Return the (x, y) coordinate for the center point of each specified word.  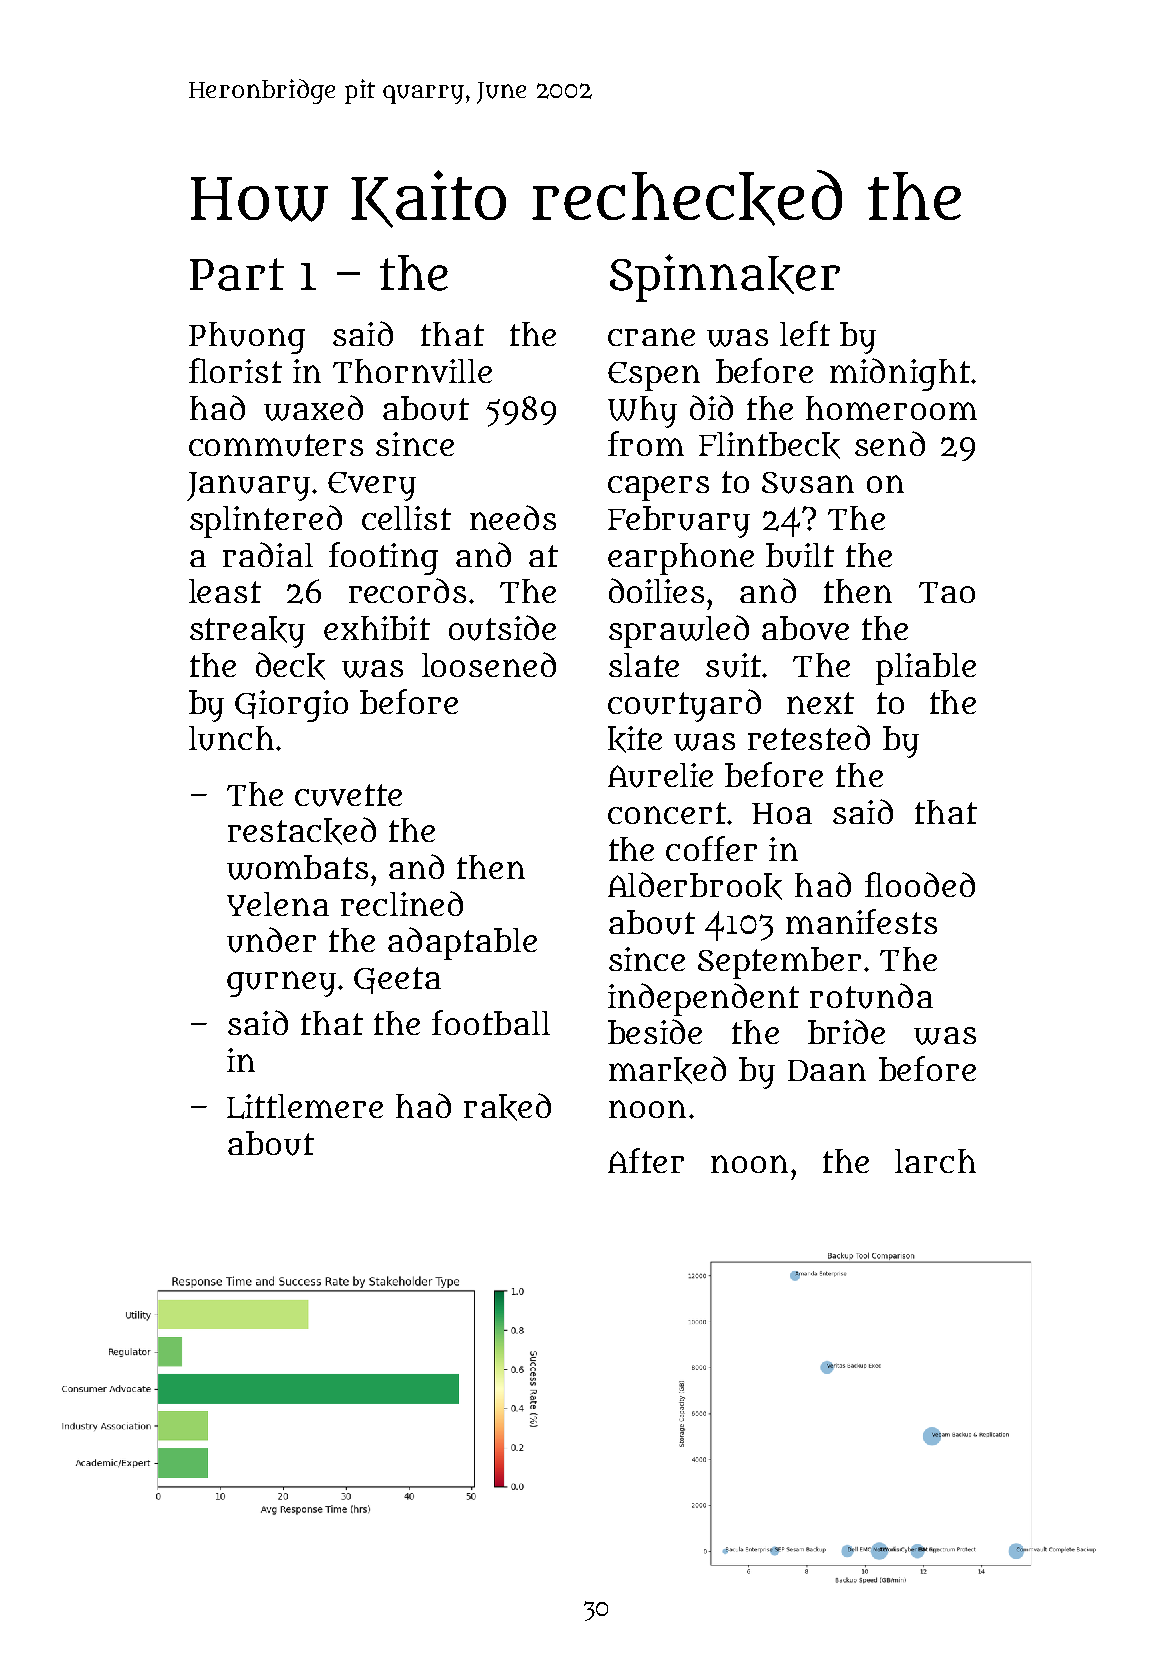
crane (651, 337)
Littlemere (305, 1106)
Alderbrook (695, 886)
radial (268, 554)
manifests (861, 921)
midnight (900, 374)
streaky (247, 632)
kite (635, 739)
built (800, 555)
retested (809, 737)
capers (658, 488)
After (646, 1160)
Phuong (247, 338)
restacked (302, 831)
